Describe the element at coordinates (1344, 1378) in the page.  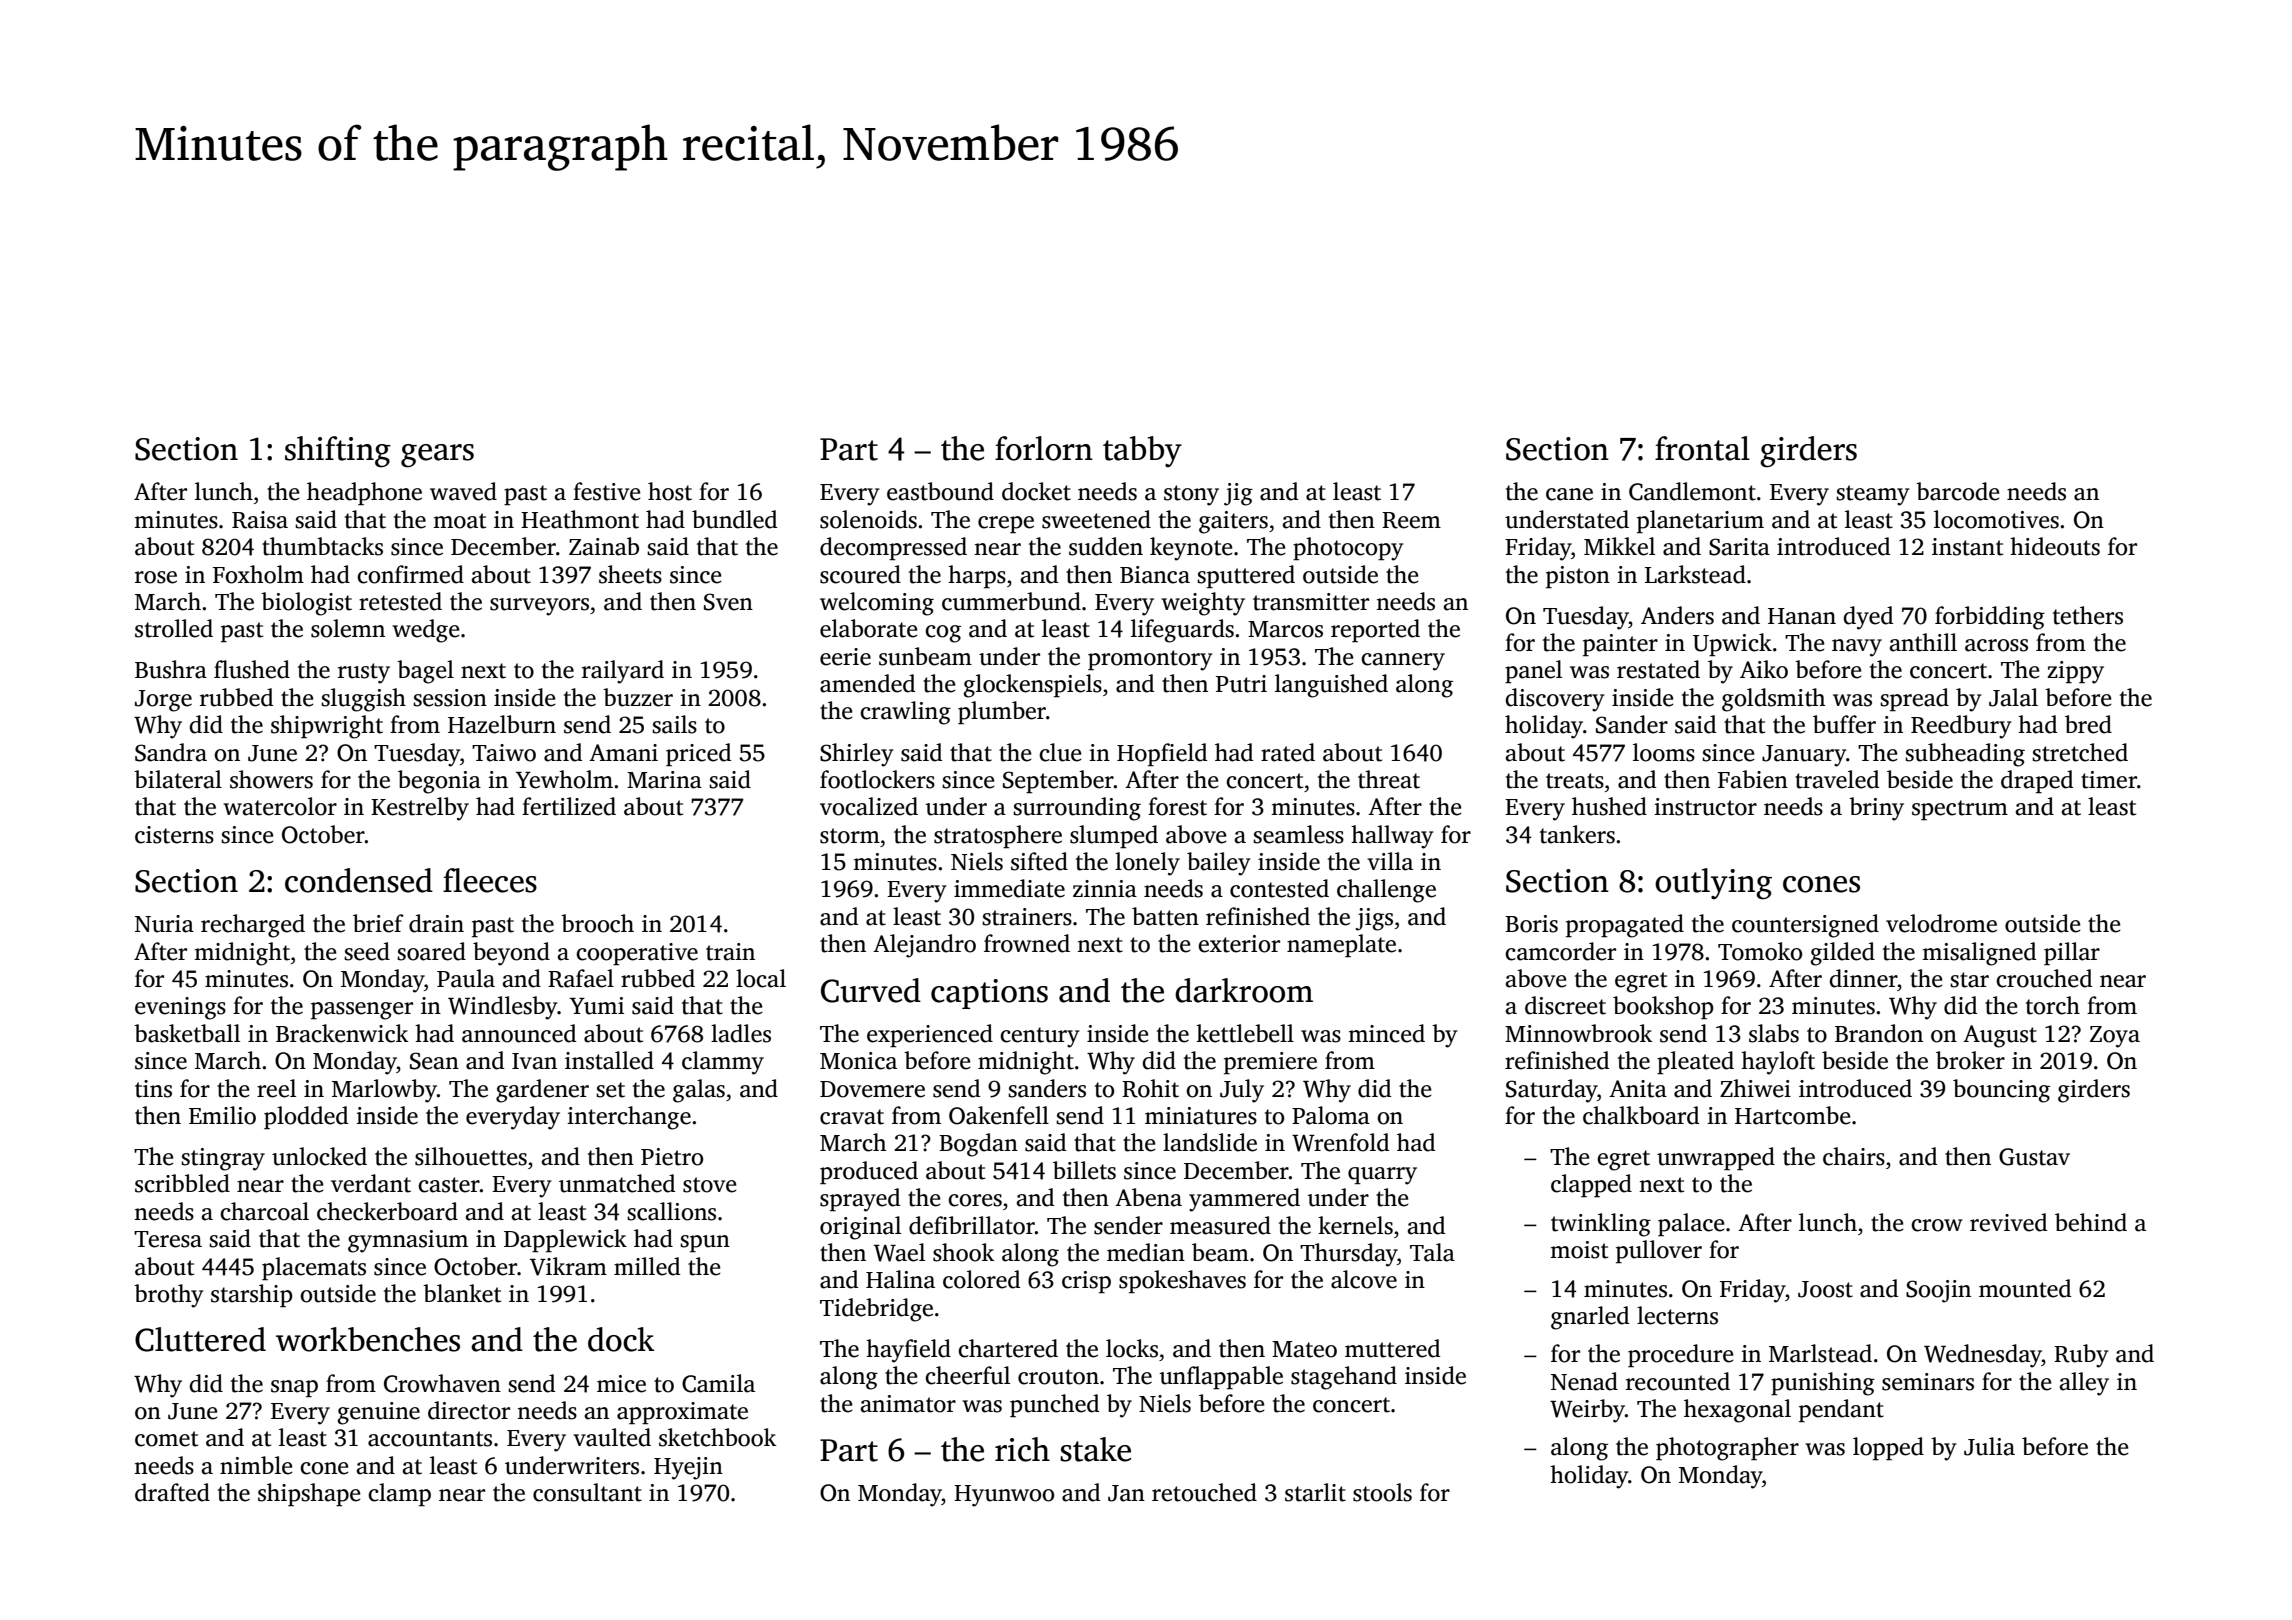
I see `stagehand` at that location.
